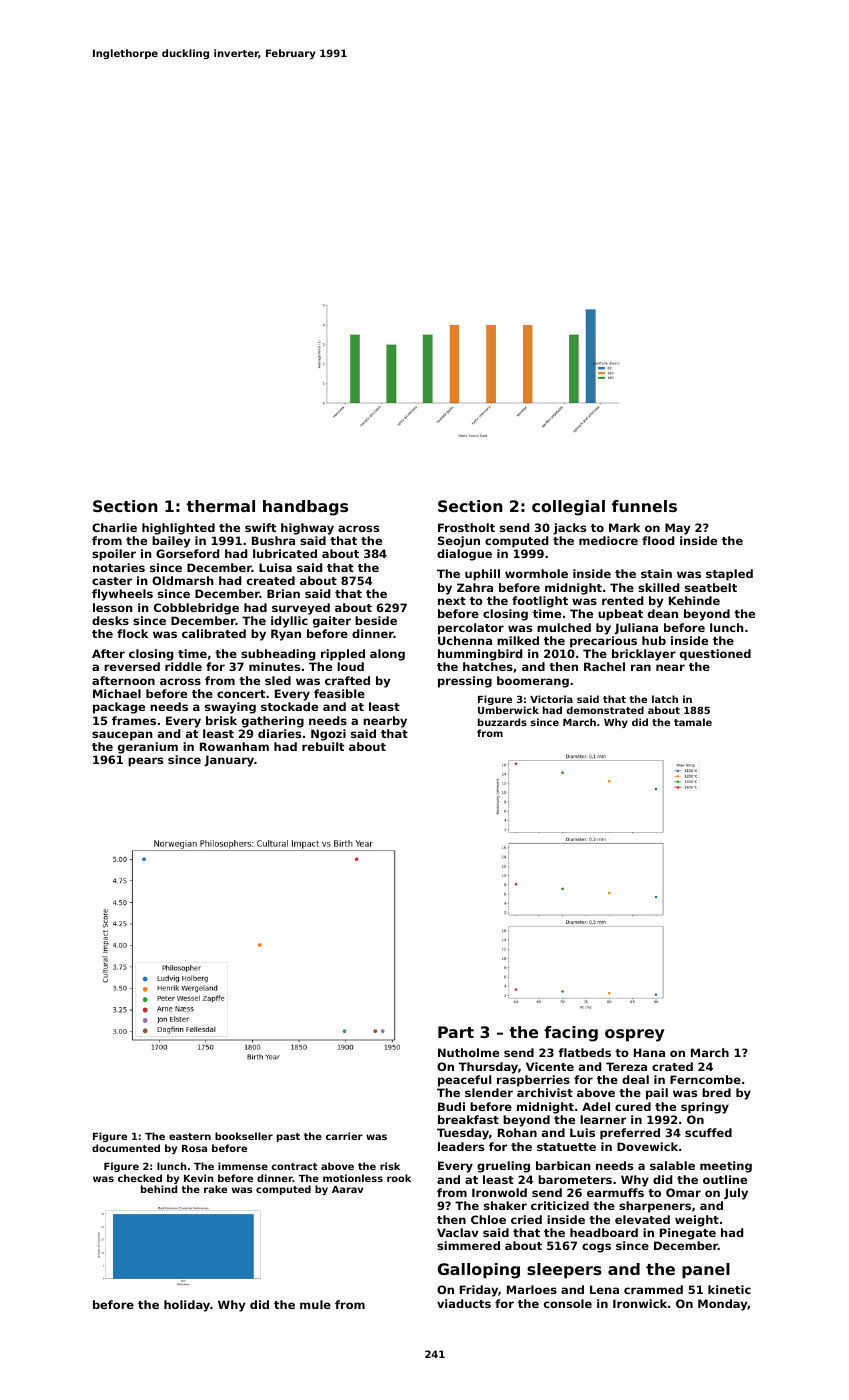 Image resolution: width=849 pixels, height=1400 pixels. Describe the element at coordinates (145, 762) in the screenshot. I see `pears` at that location.
